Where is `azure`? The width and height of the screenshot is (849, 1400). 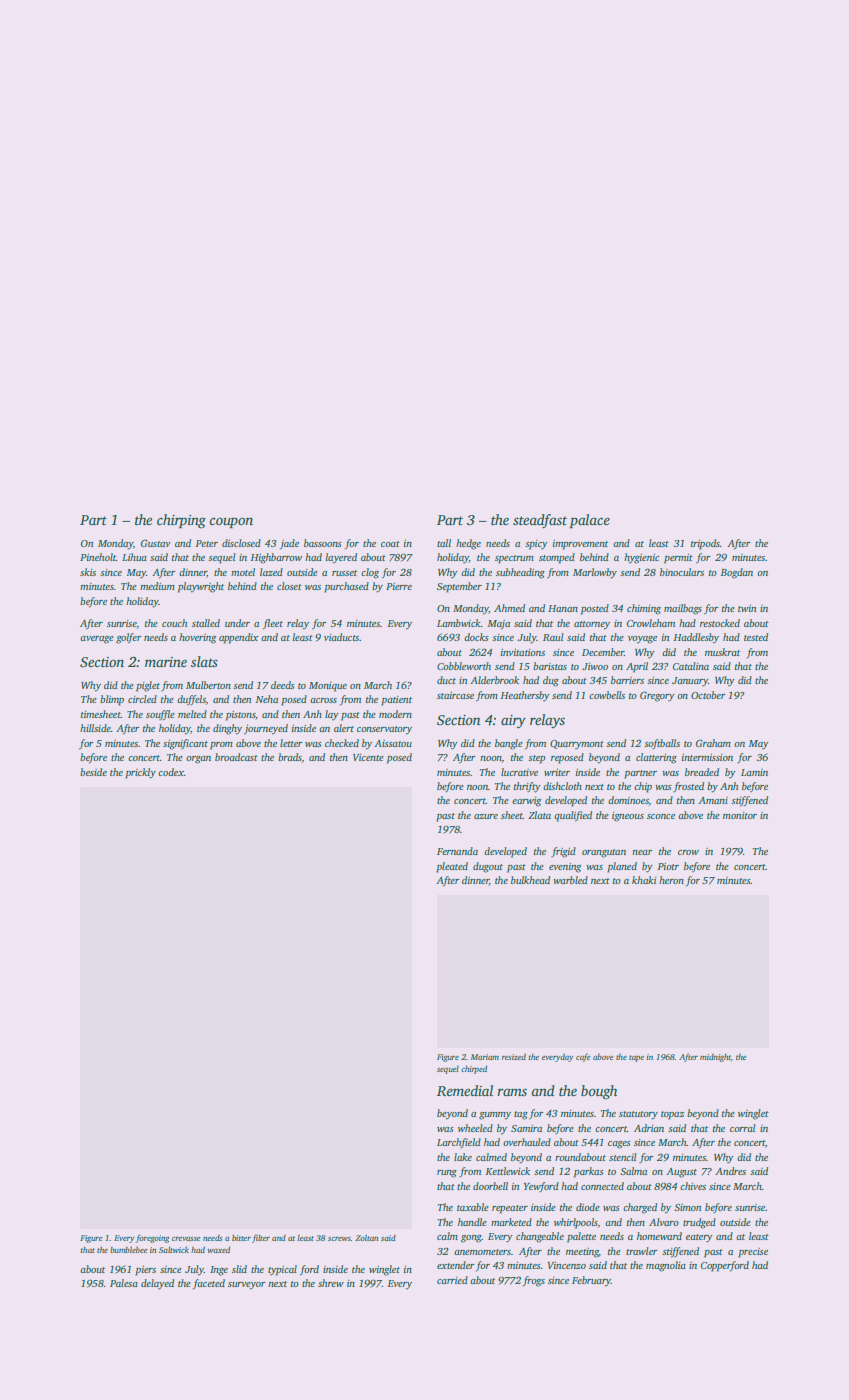
azure is located at coordinates (486, 816).
